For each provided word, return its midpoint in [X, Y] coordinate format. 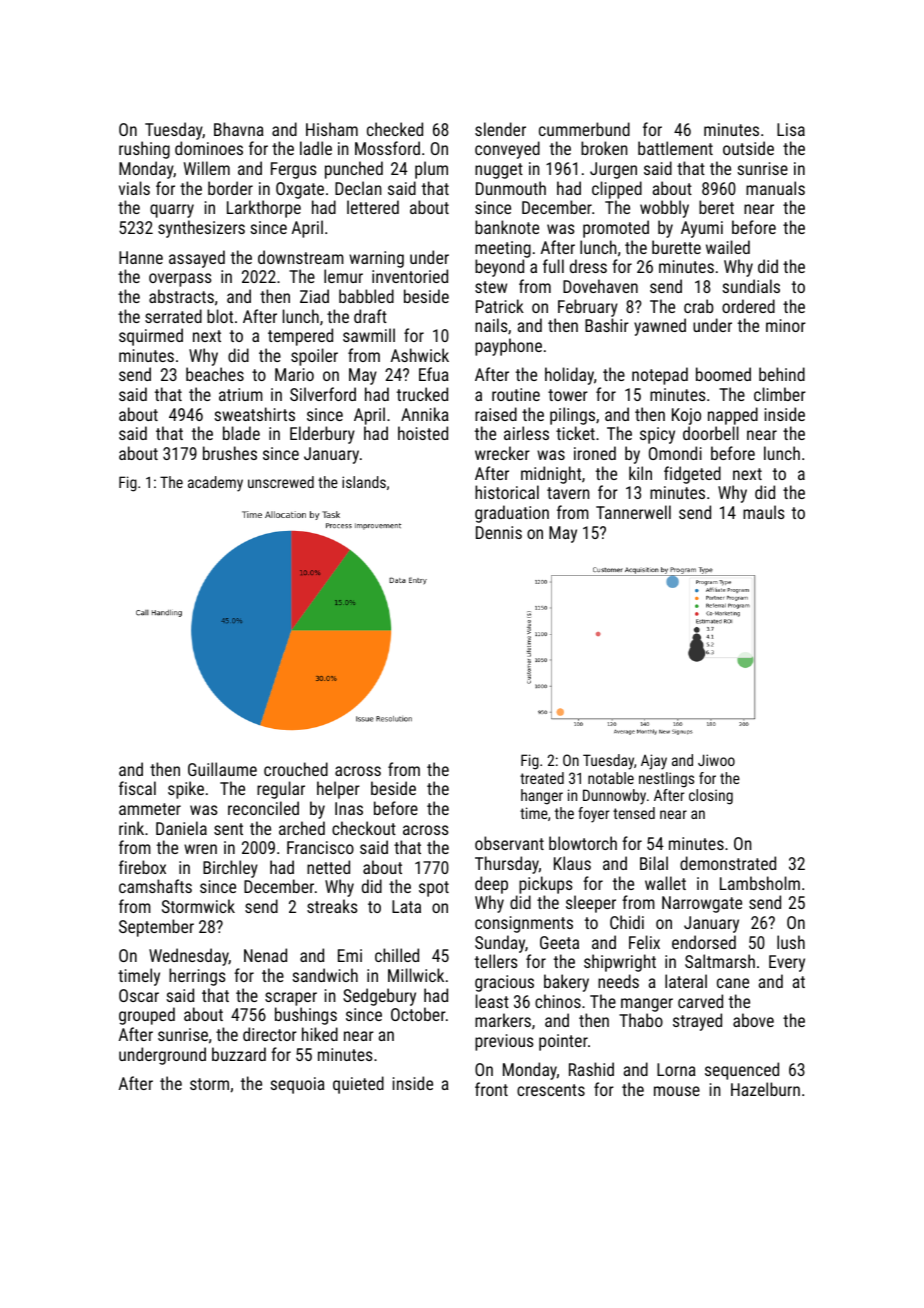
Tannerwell [633, 512]
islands [364, 482]
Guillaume [222, 769]
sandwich [325, 975]
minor [786, 325]
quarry [172, 211]
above [753, 1020]
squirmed [151, 337]
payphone [508, 347]
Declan [358, 188]
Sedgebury [379, 997]
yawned [660, 327]
